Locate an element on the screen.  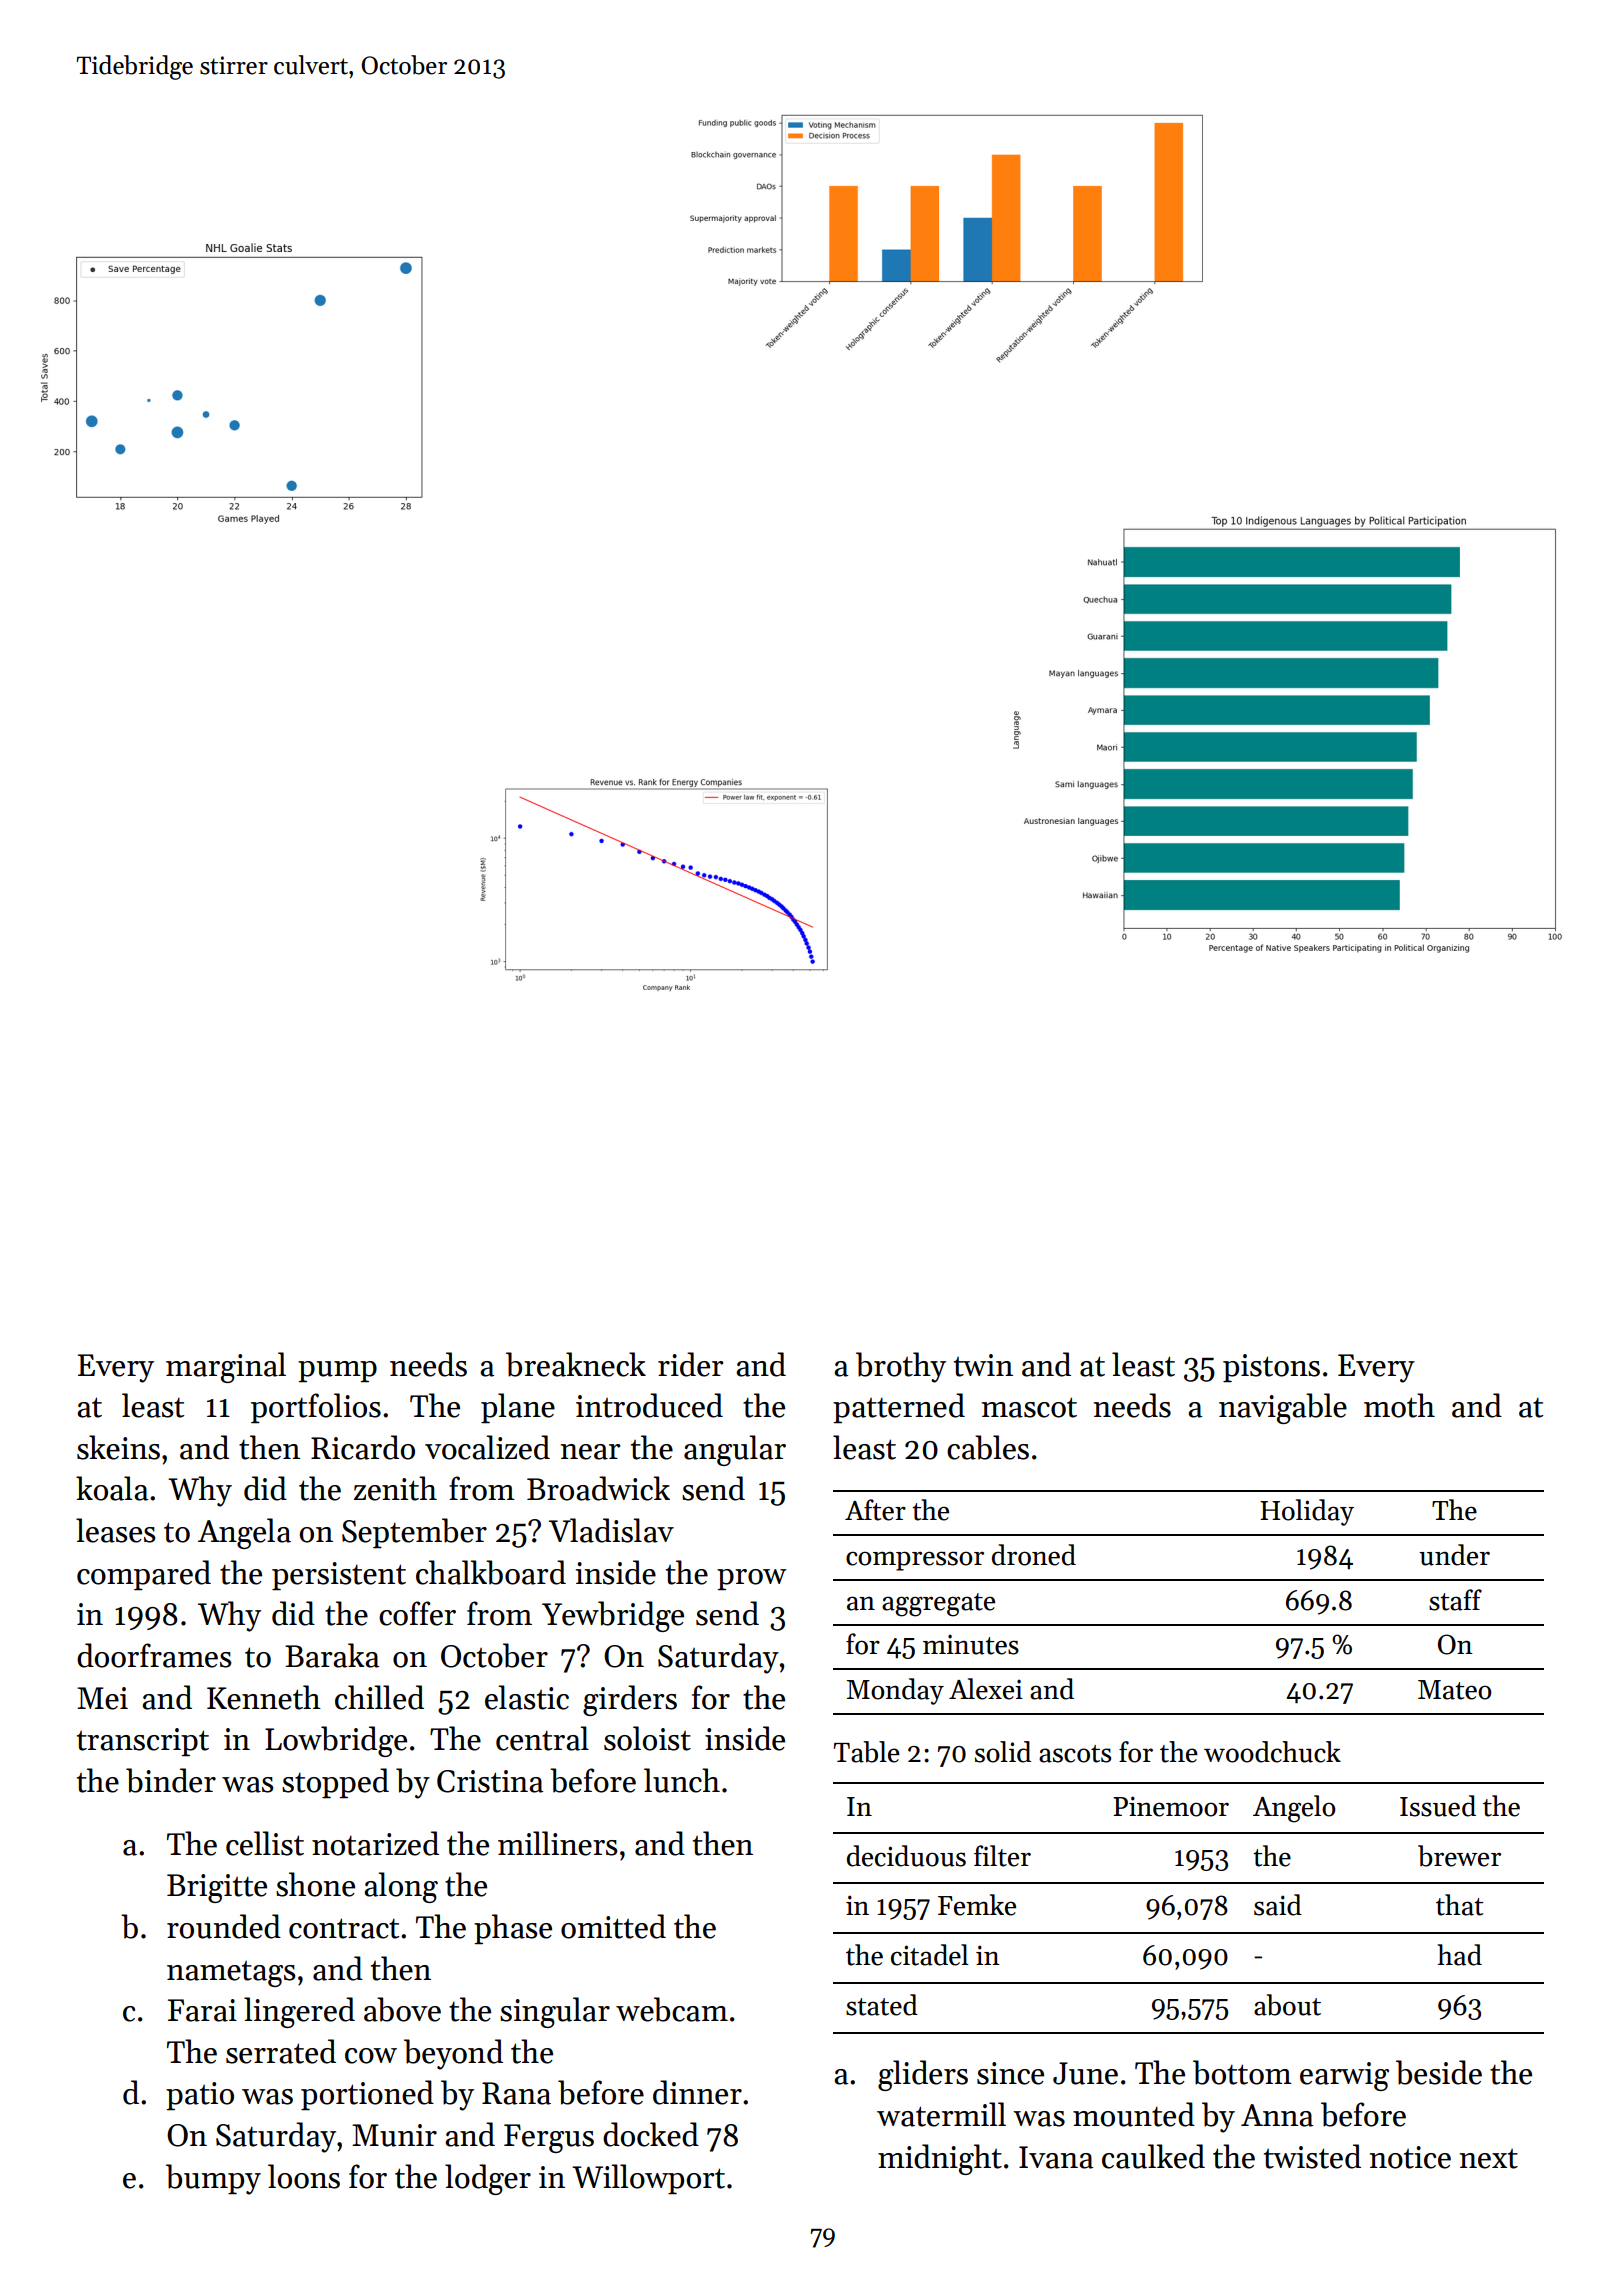
persistent is located at coordinates (339, 1576).
